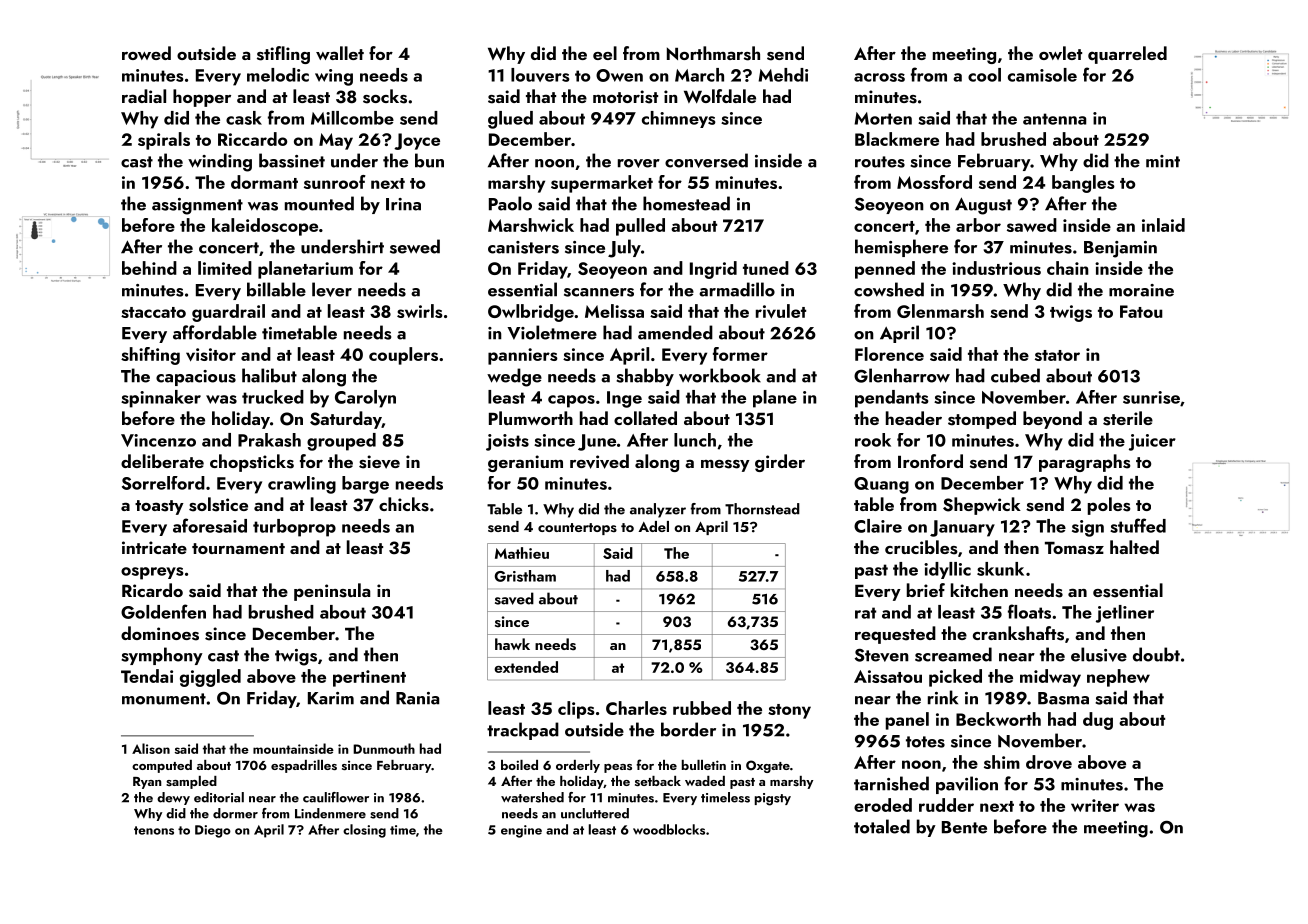 Image resolution: width=1308 pixels, height=924 pixels. Describe the element at coordinates (164, 141) in the page. I see `spirals` at that location.
